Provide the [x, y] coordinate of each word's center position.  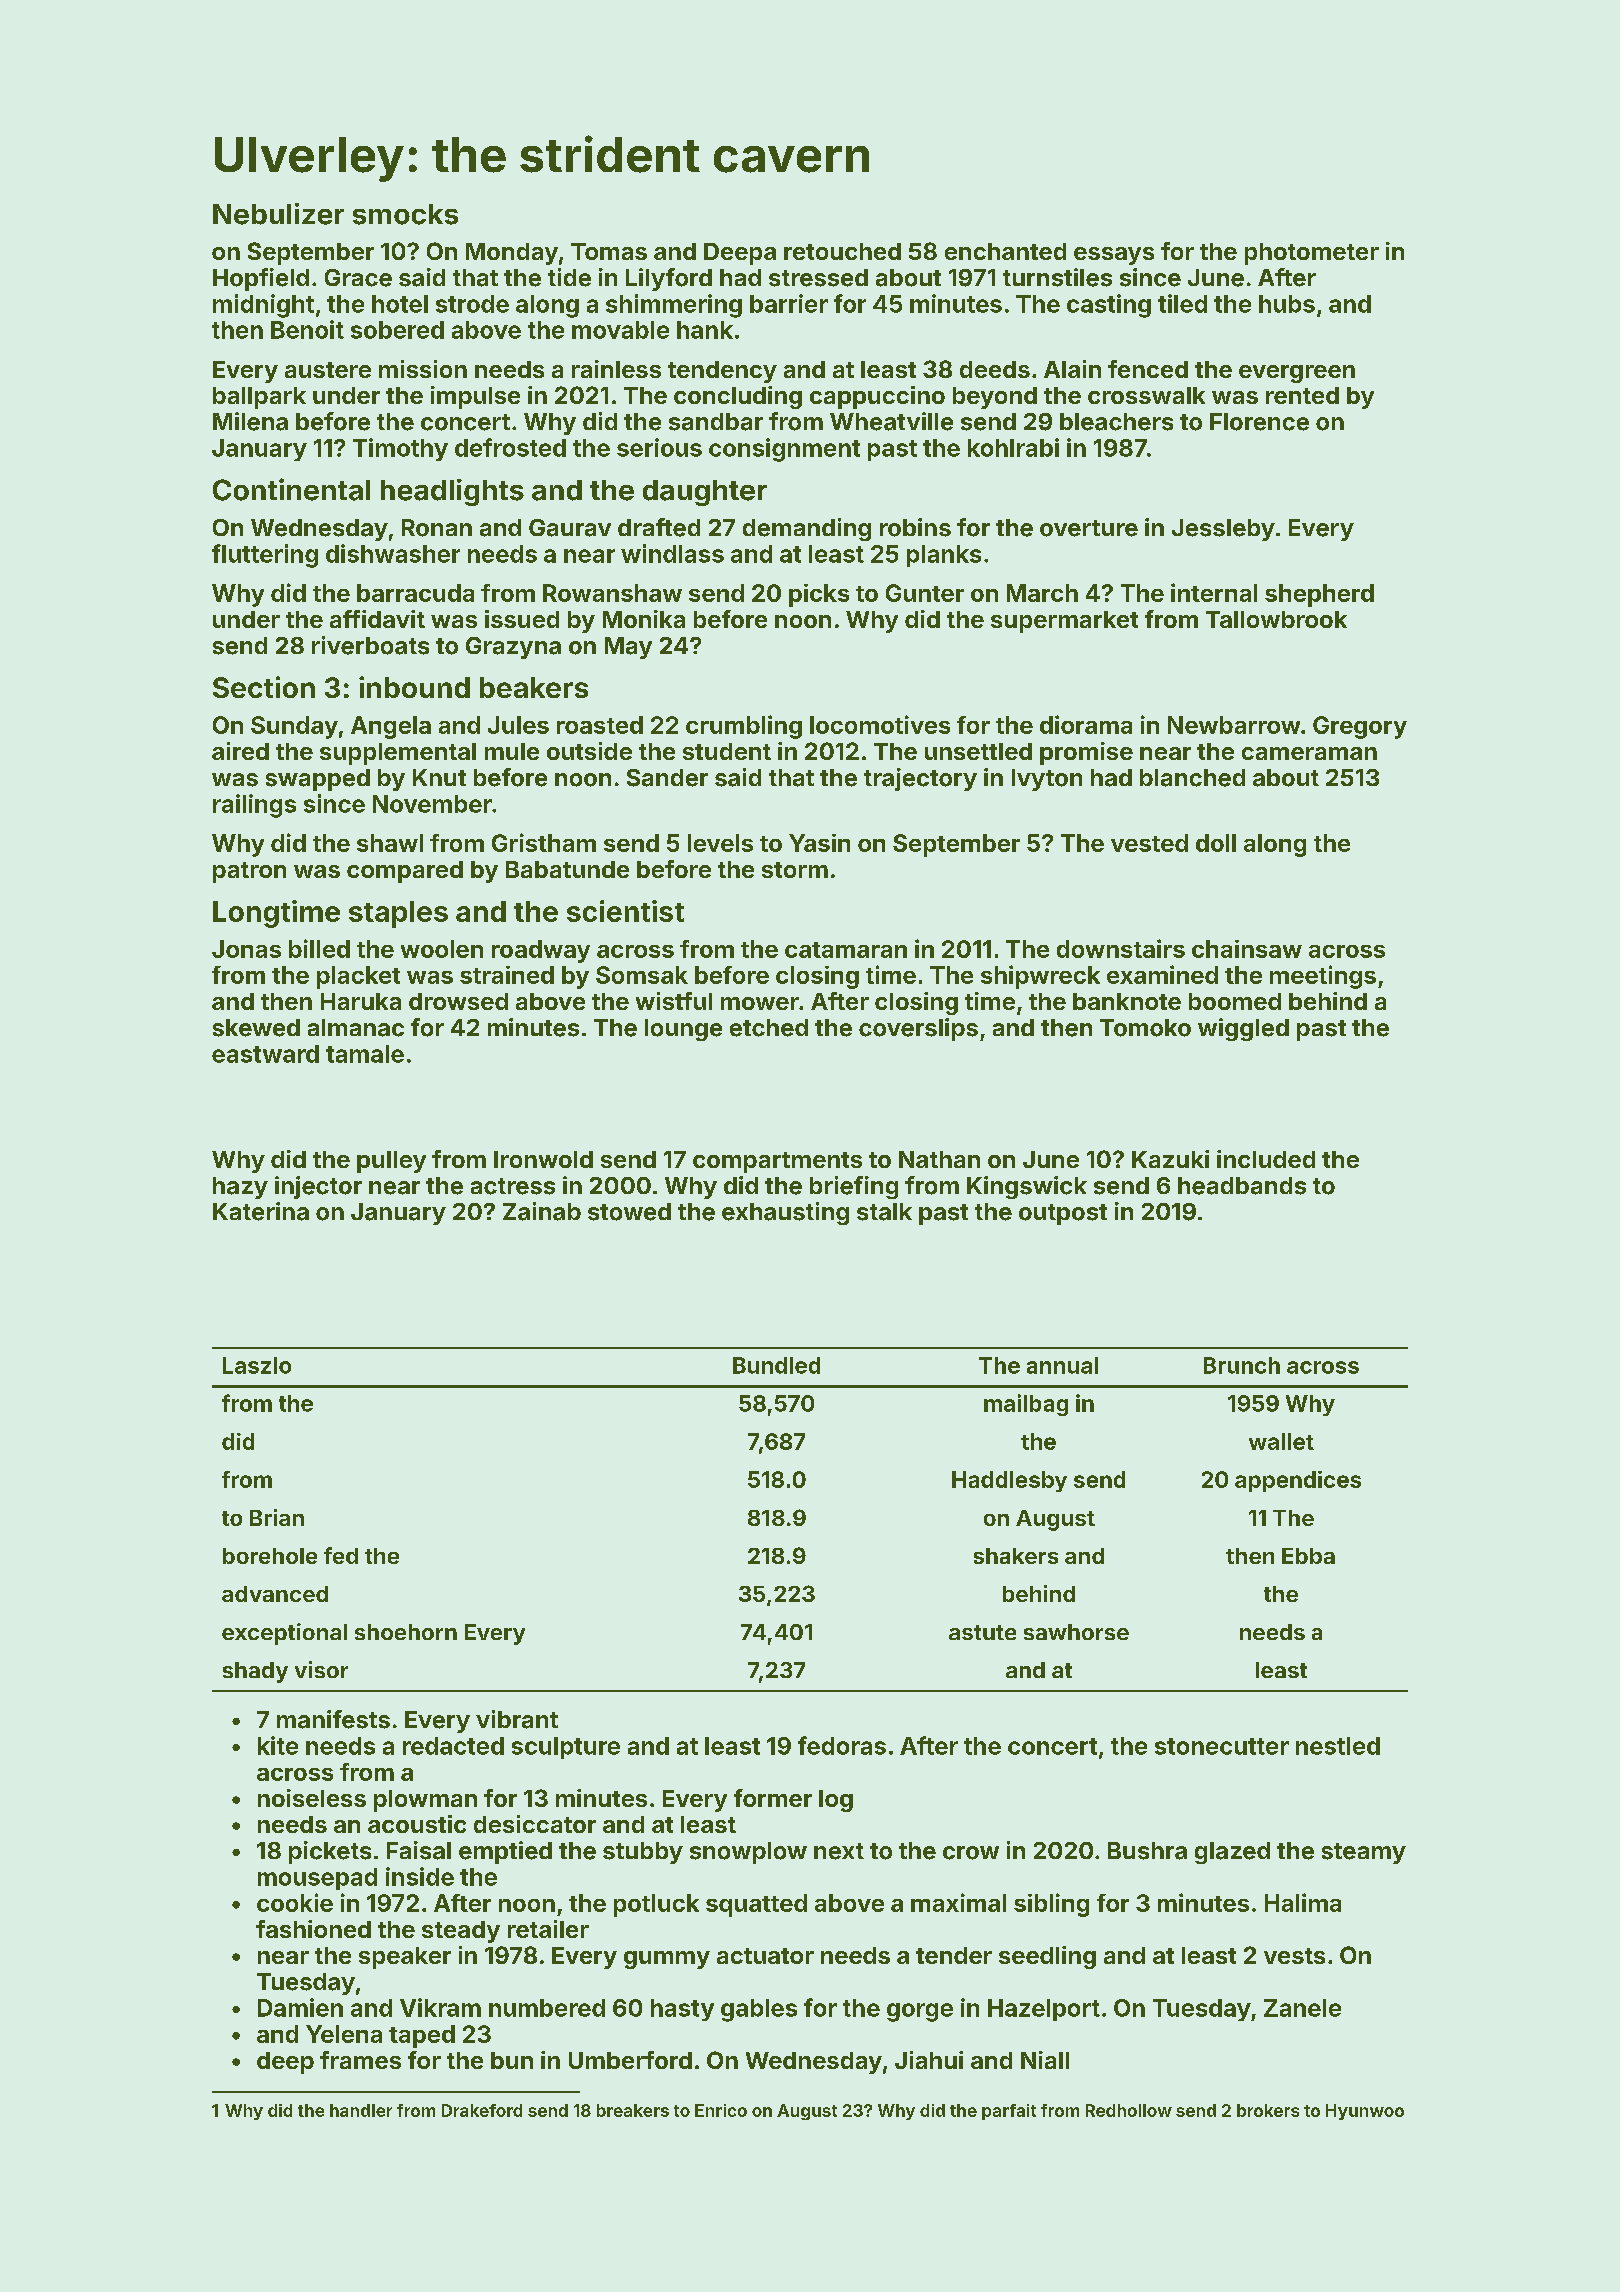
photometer [1312, 254]
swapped [318, 780]
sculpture [566, 1748]
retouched [842, 251]
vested [1149, 843]
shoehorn [406, 1632]
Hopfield [261, 279]
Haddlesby [1009, 1481]
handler [361, 2110]
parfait [1009, 2112]
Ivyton [1047, 780]
